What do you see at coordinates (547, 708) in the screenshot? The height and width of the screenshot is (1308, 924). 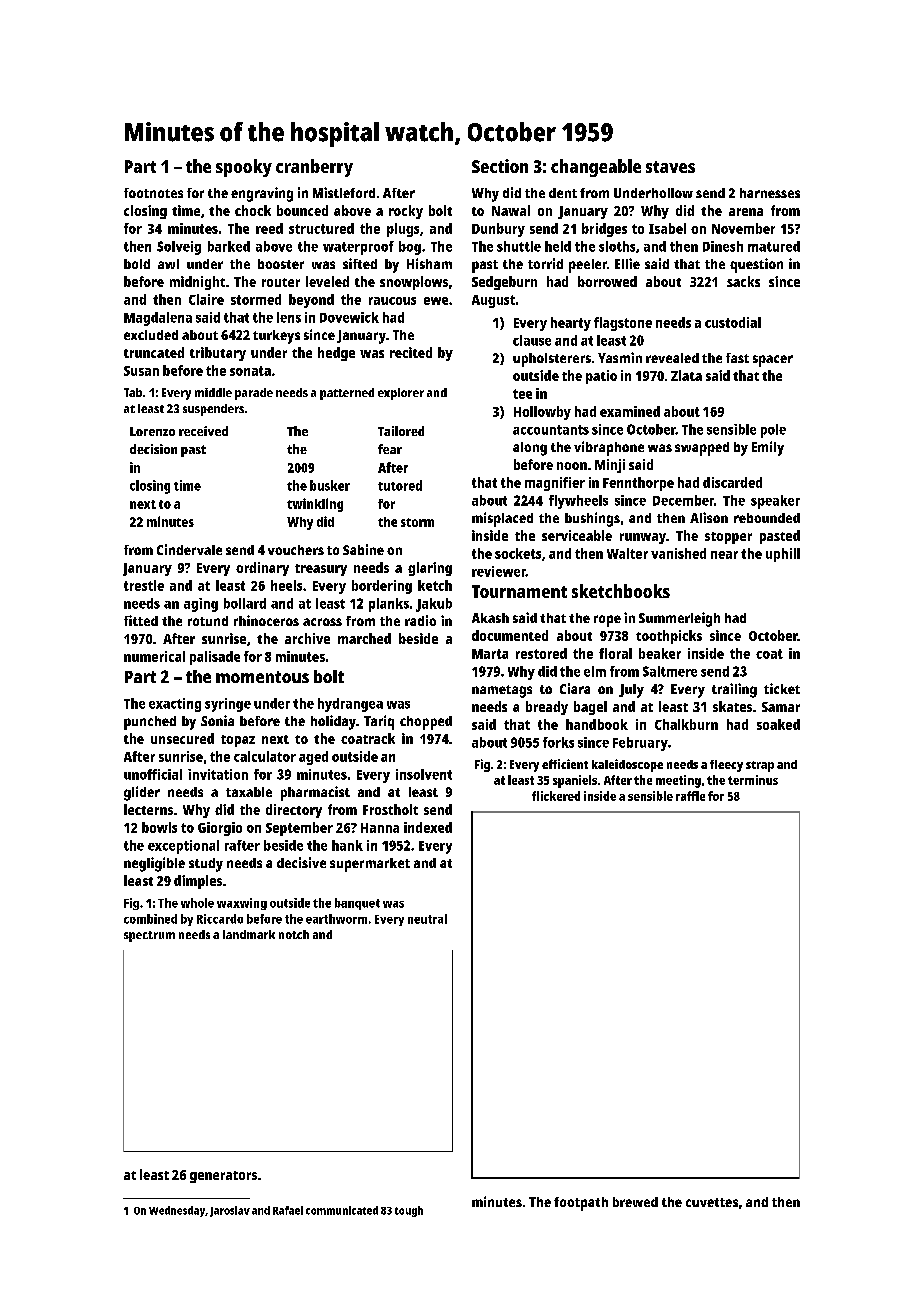 I see `bready` at bounding box center [547, 708].
